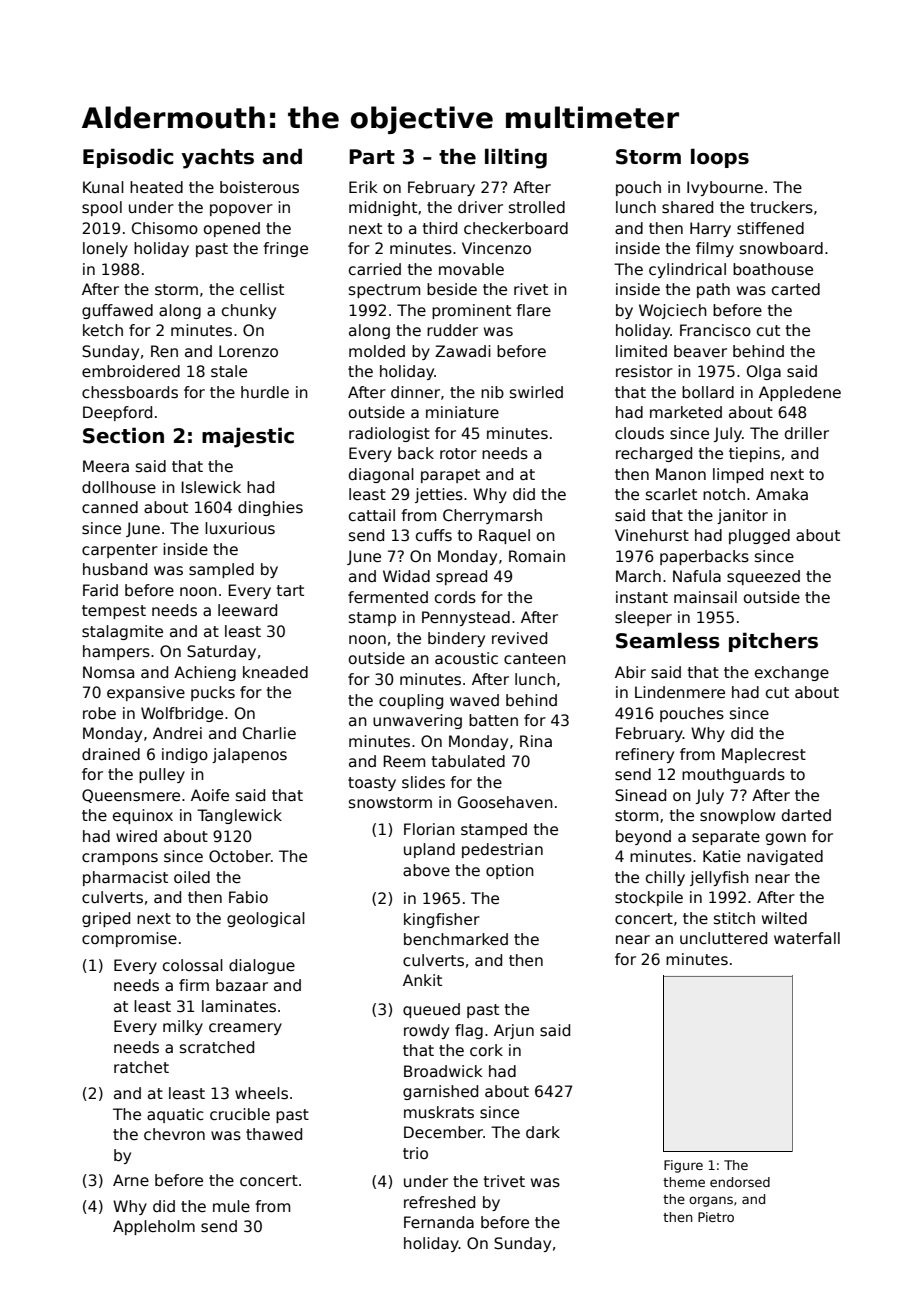 Image resolution: width=924 pixels, height=1308 pixels. What do you see at coordinates (117, 413) in the screenshot?
I see `Deepford` at bounding box center [117, 413].
